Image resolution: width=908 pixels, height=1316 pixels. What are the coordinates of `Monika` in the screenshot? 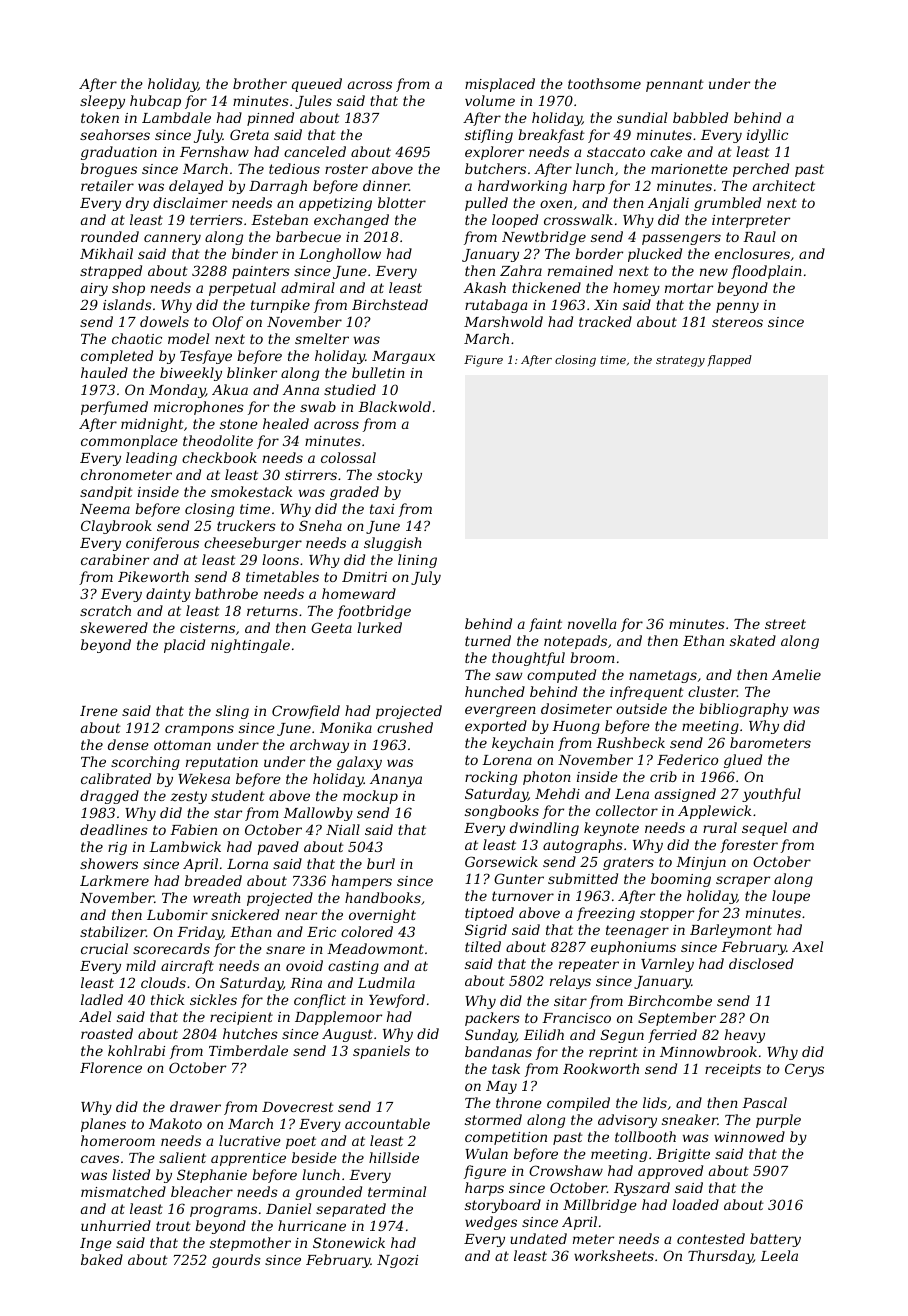 It's located at (346, 727).
